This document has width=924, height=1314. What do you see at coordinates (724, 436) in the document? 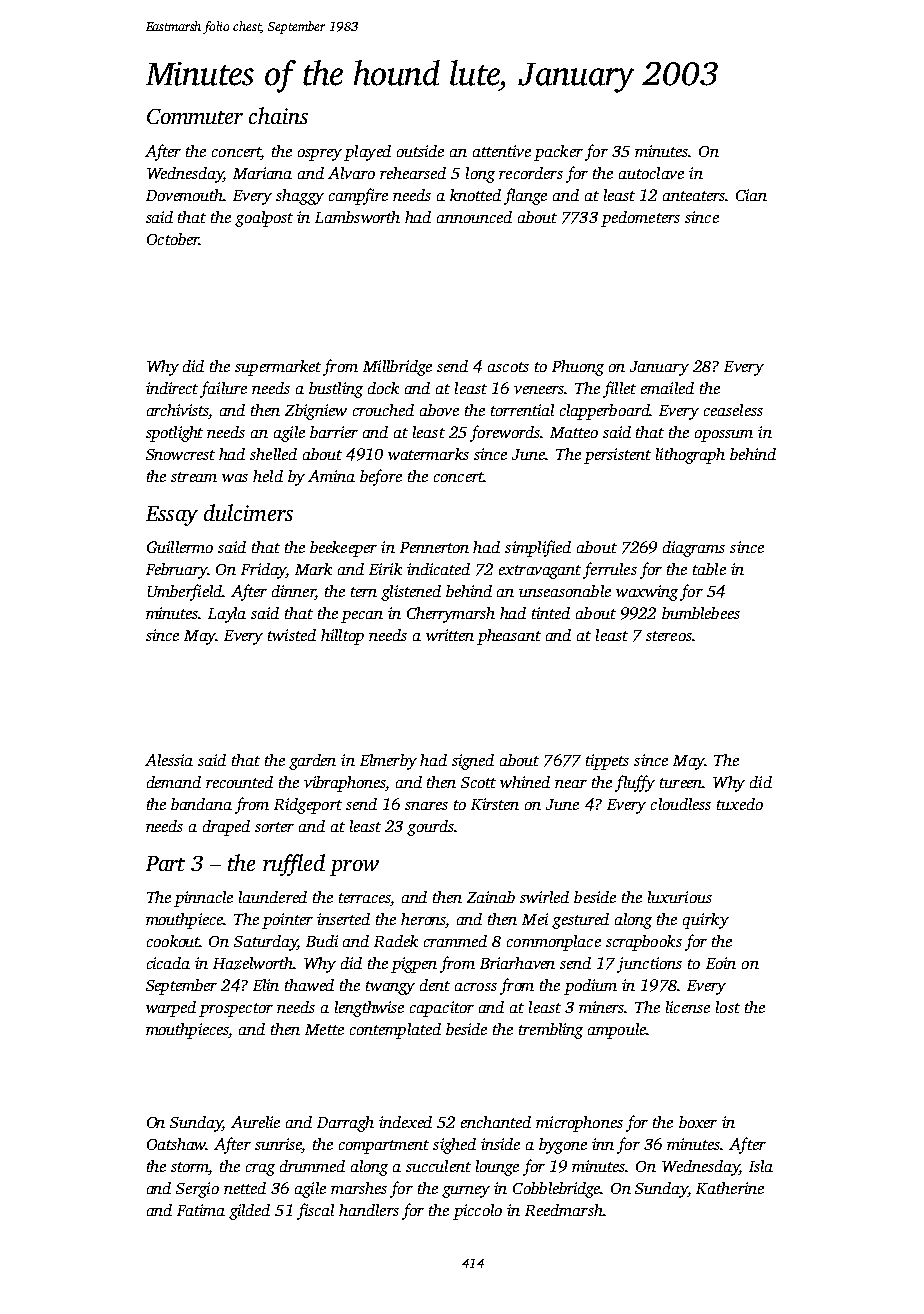
I see `opossum` at bounding box center [724, 436].
